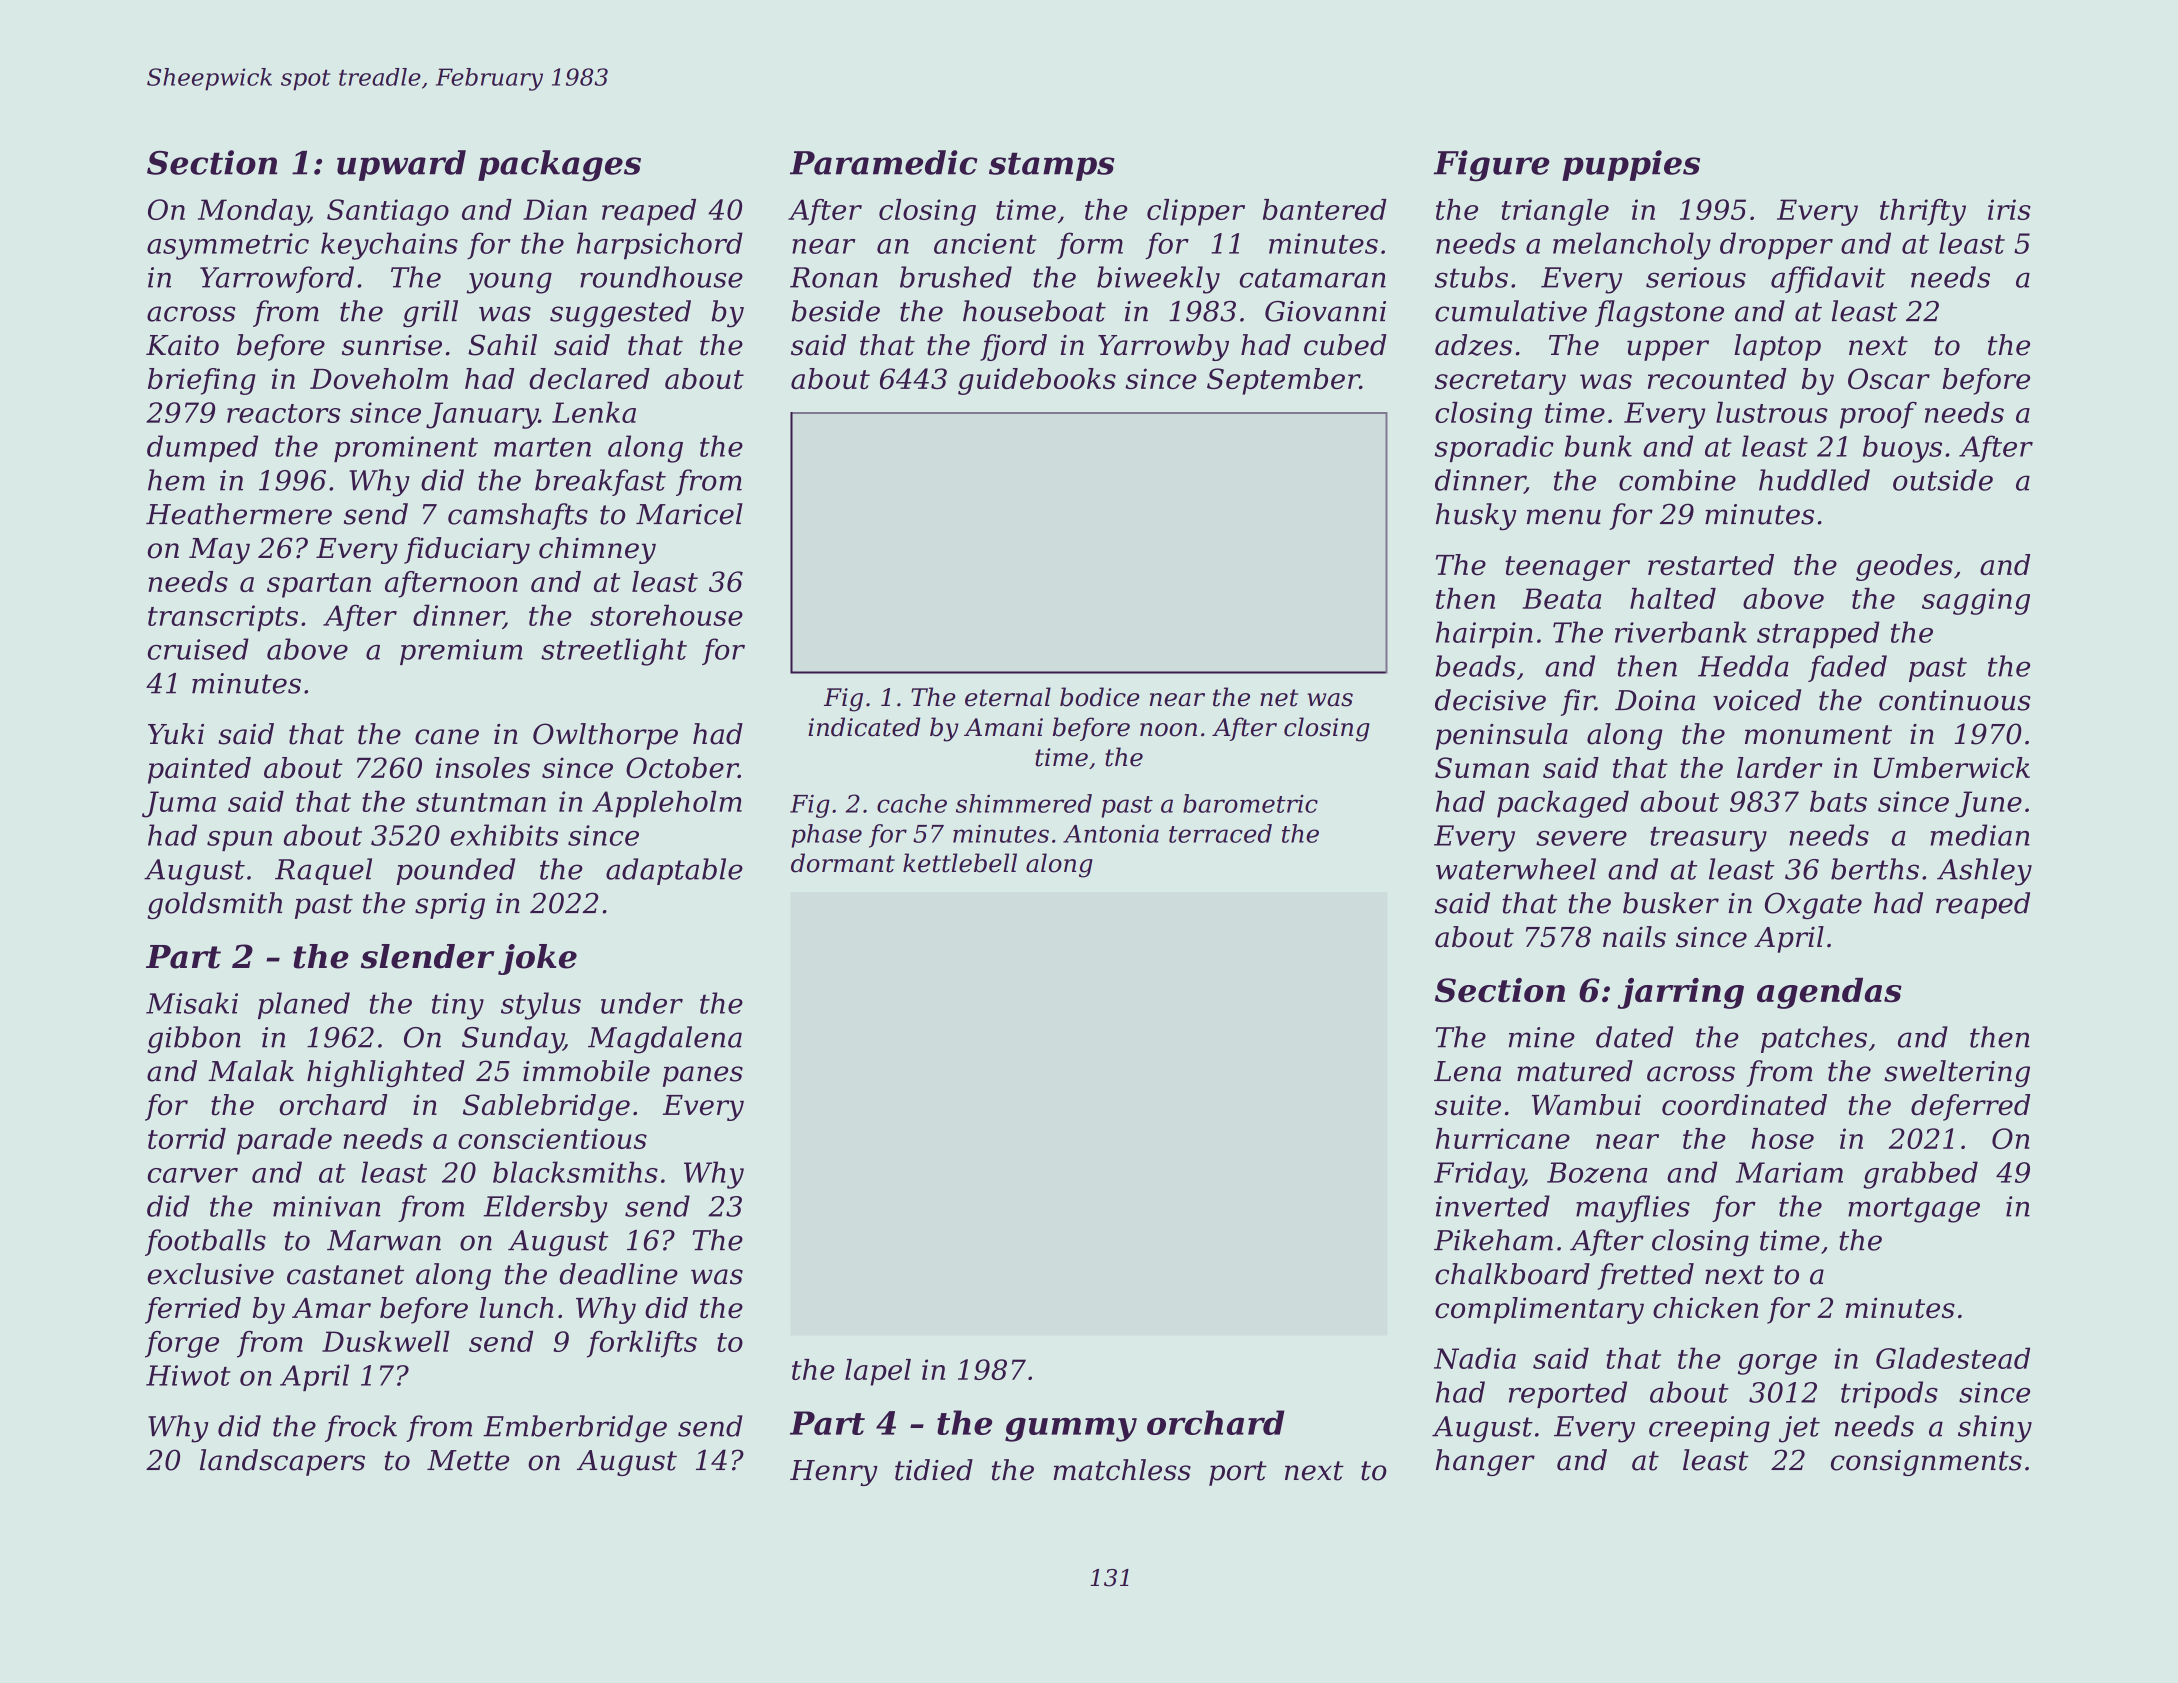  Describe the element at coordinates (703, 1076) in the document. I see `panes` at that location.
